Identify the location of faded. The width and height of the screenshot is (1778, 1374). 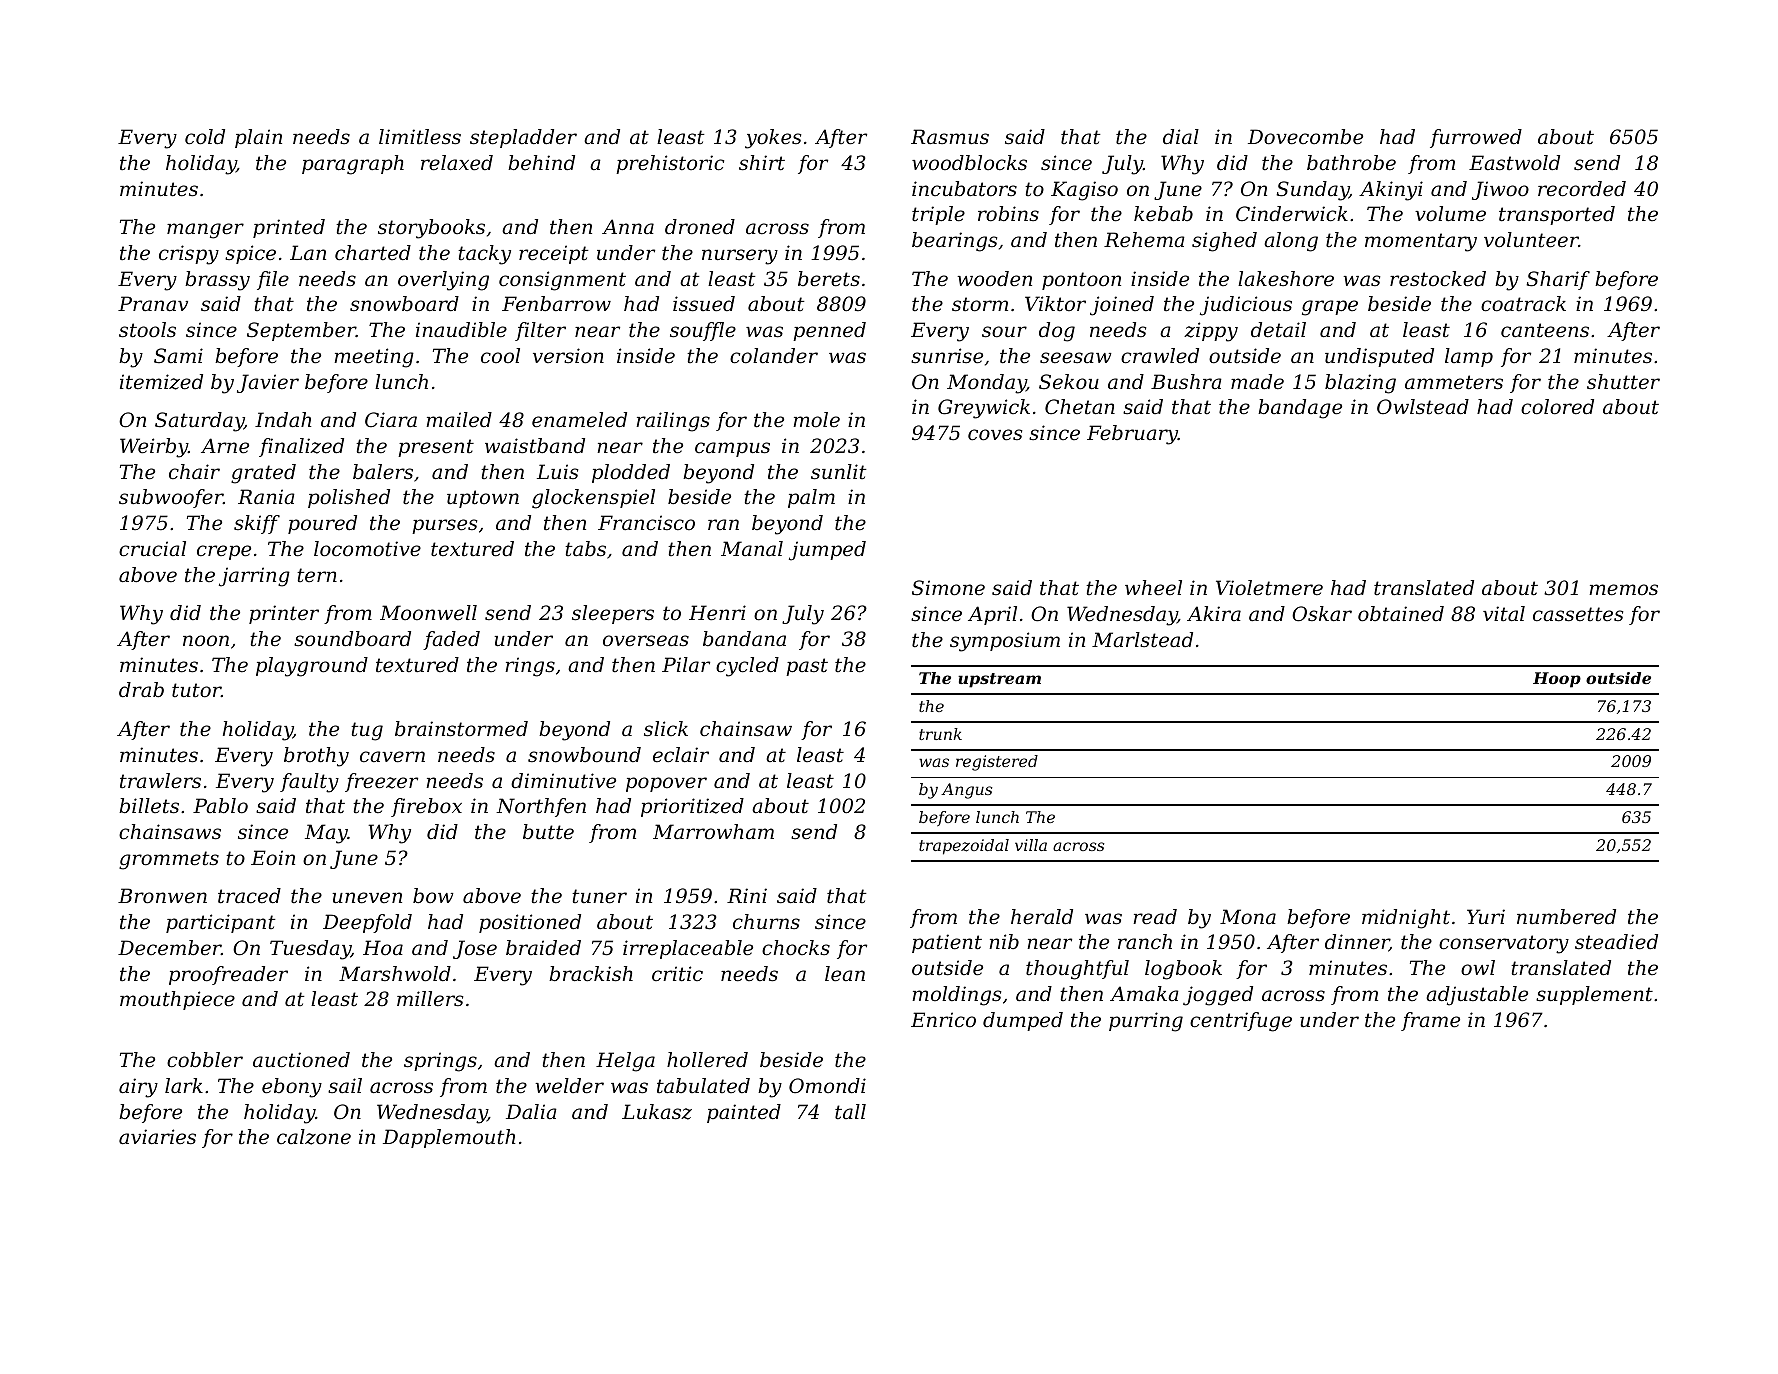
(451, 640).
